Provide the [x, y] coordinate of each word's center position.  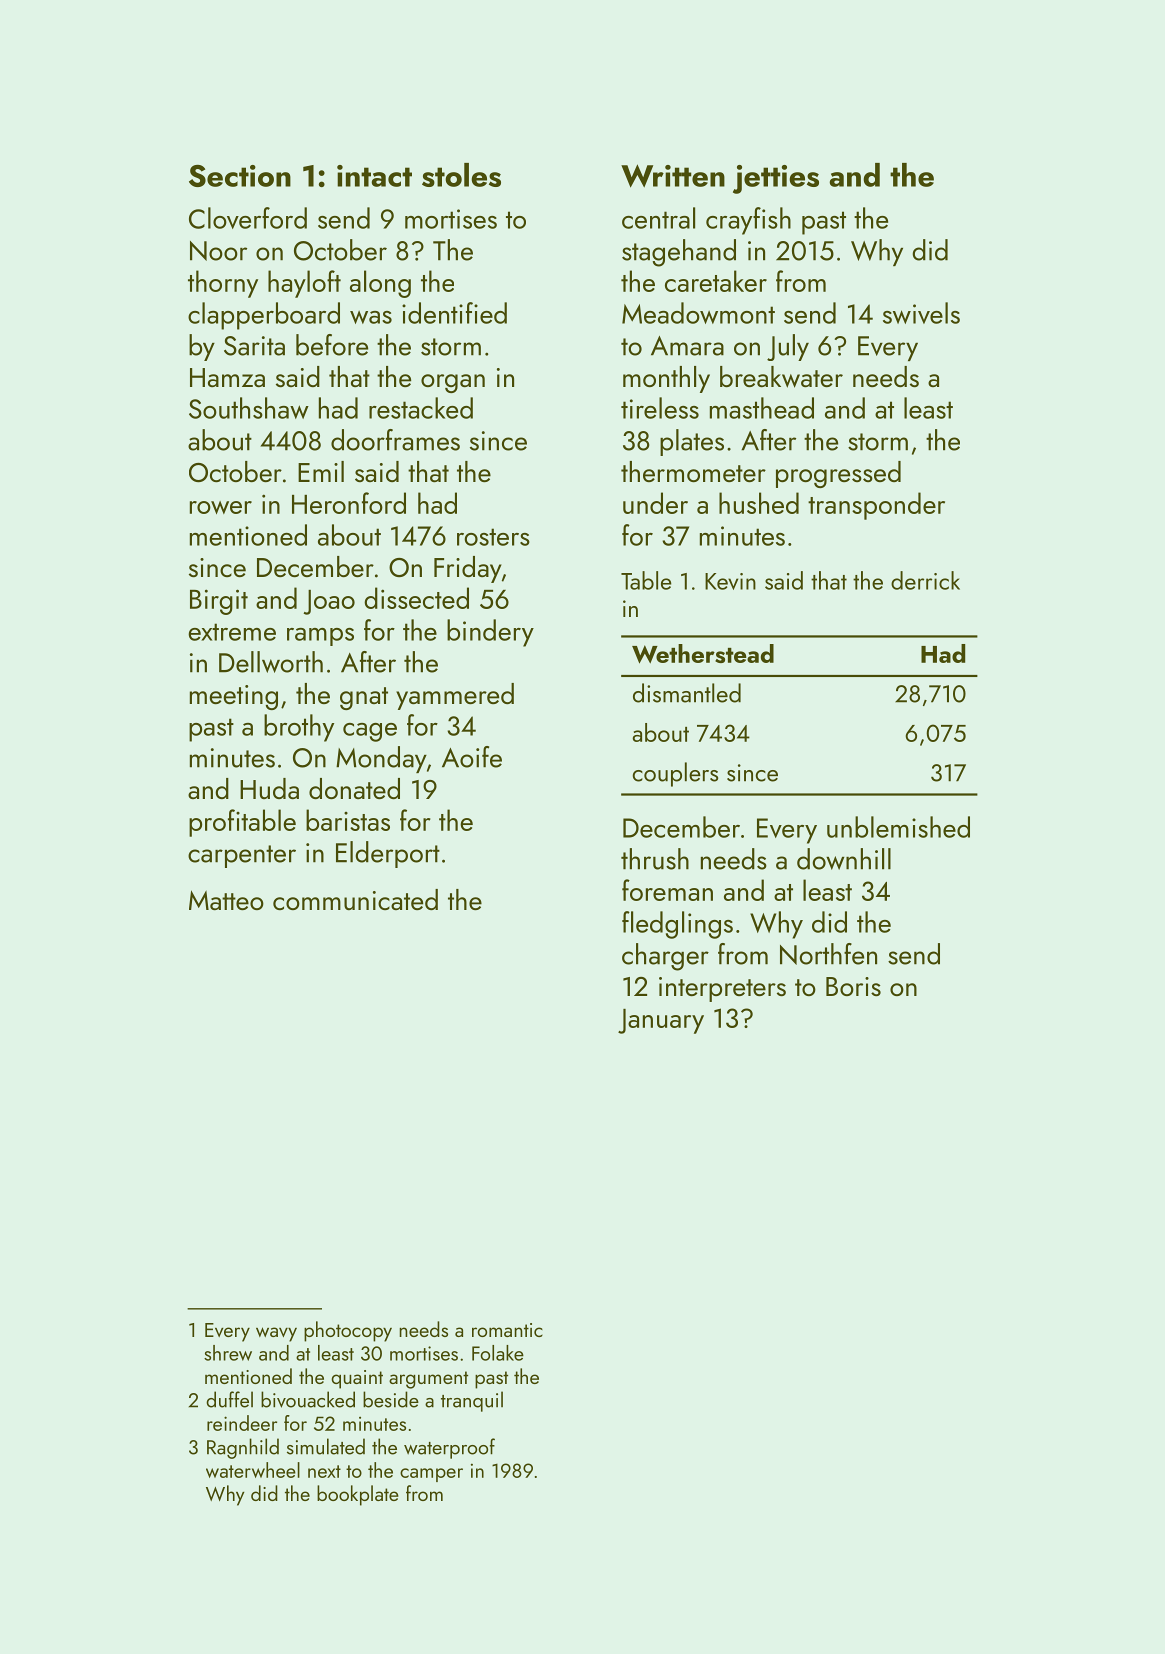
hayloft [304, 284]
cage [370, 732]
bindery [490, 633]
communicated [355, 899]
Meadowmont [698, 313]
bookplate [358, 1495]
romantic [507, 1330]
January [661, 1021]
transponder [876, 506]
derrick [925, 580]
